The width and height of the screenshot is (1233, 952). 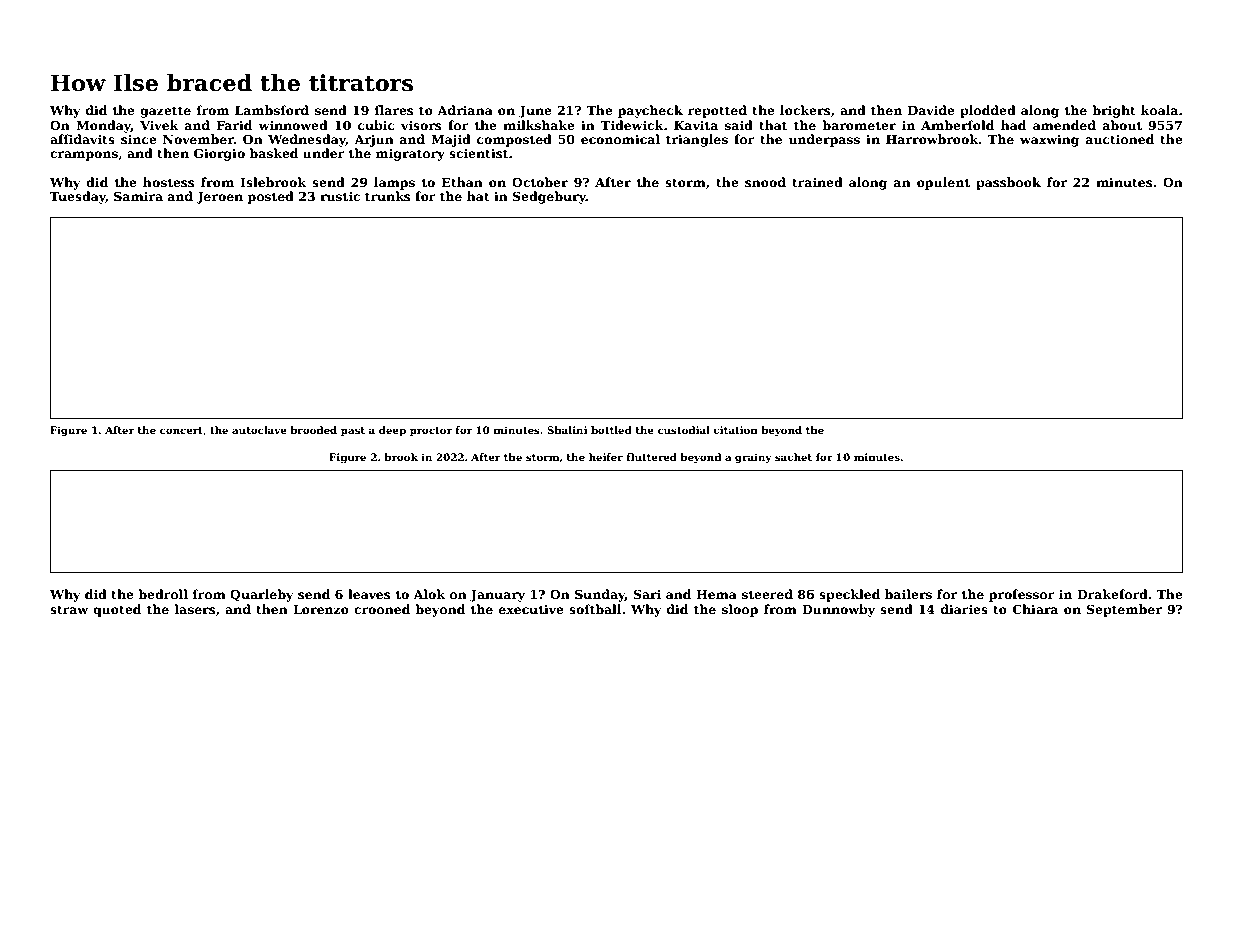 What do you see at coordinates (535, 112) in the screenshot?
I see `June` at bounding box center [535, 112].
